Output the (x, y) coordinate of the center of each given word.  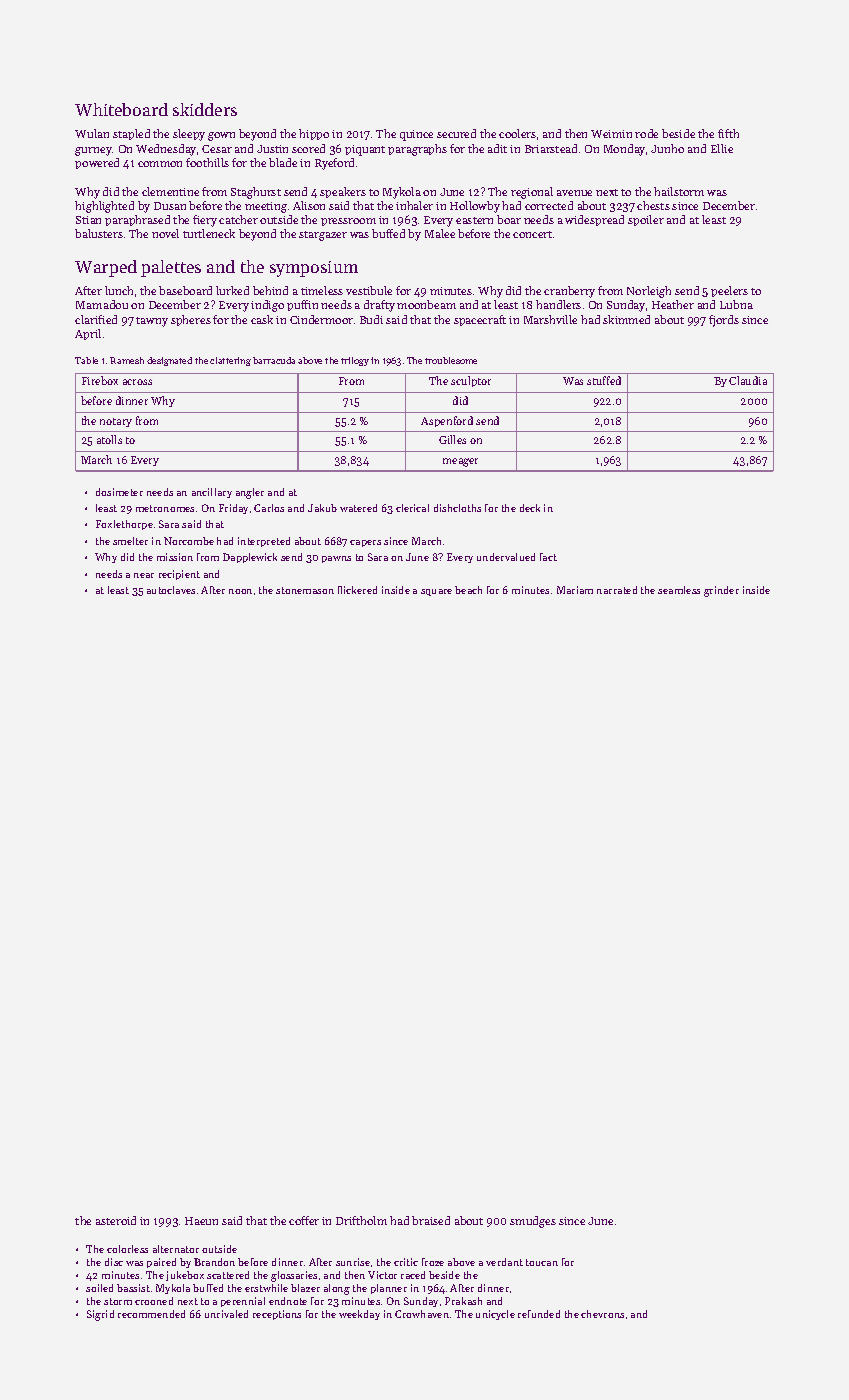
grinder (721, 591)
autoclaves (171, 590)
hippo (314, 134)
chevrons (602, 1314)
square (436, 592)
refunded (539, 1314)
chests (653, 205)
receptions (277, 1315)
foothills (207, 162)
